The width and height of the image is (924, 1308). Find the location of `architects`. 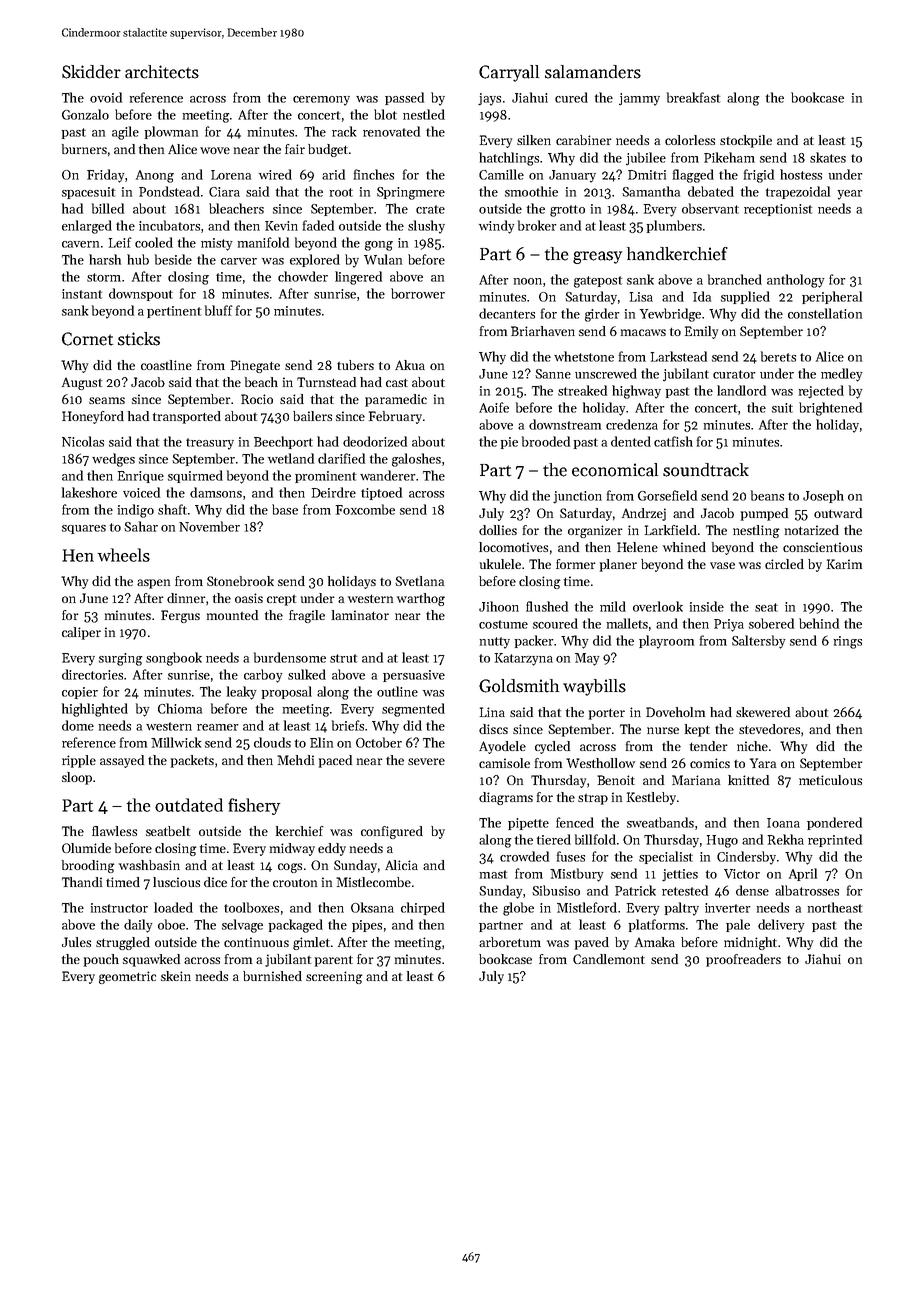

architects is located at coordinates (162, 72).
